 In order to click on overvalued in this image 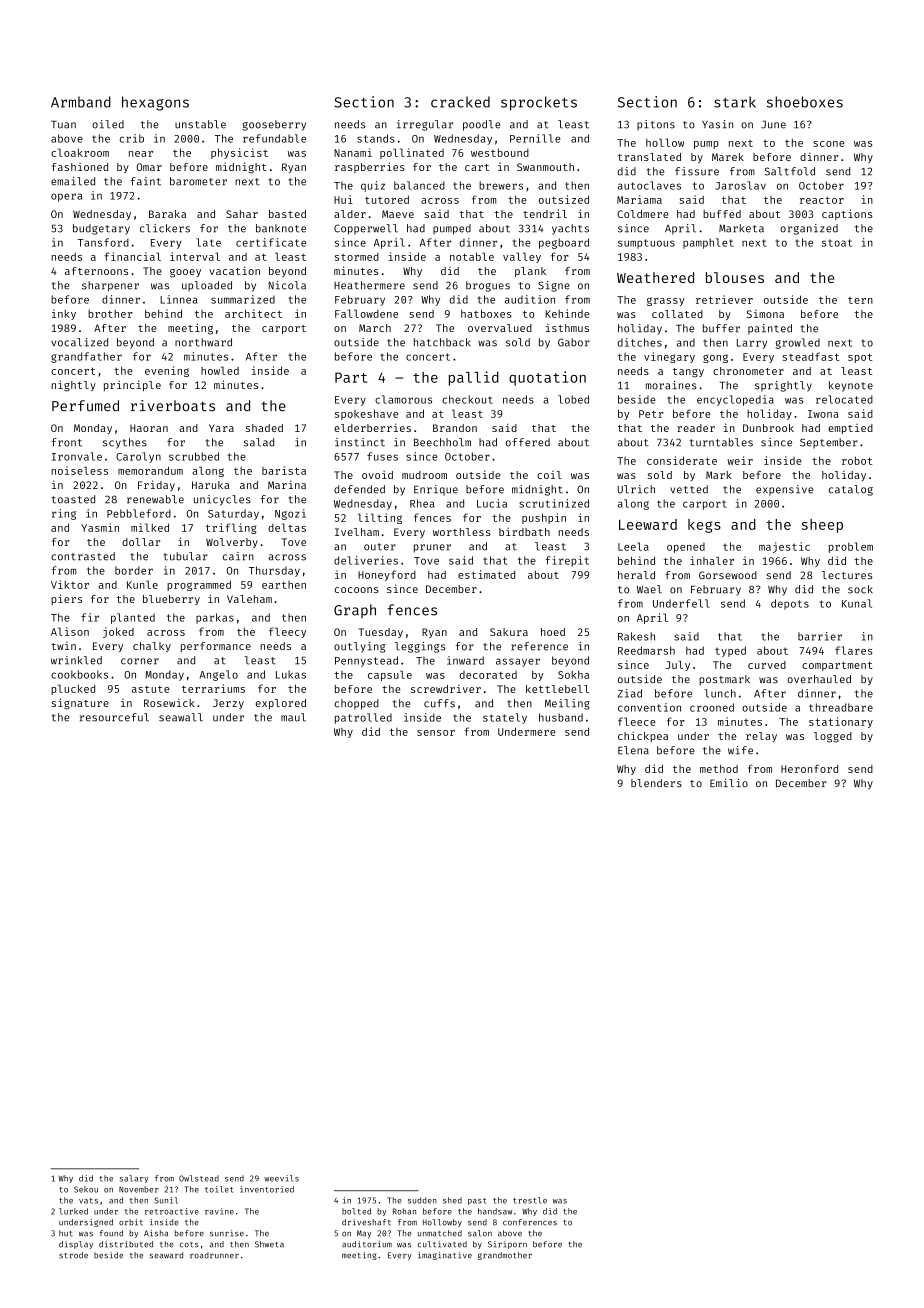, I will do `click(500, 328)`.
